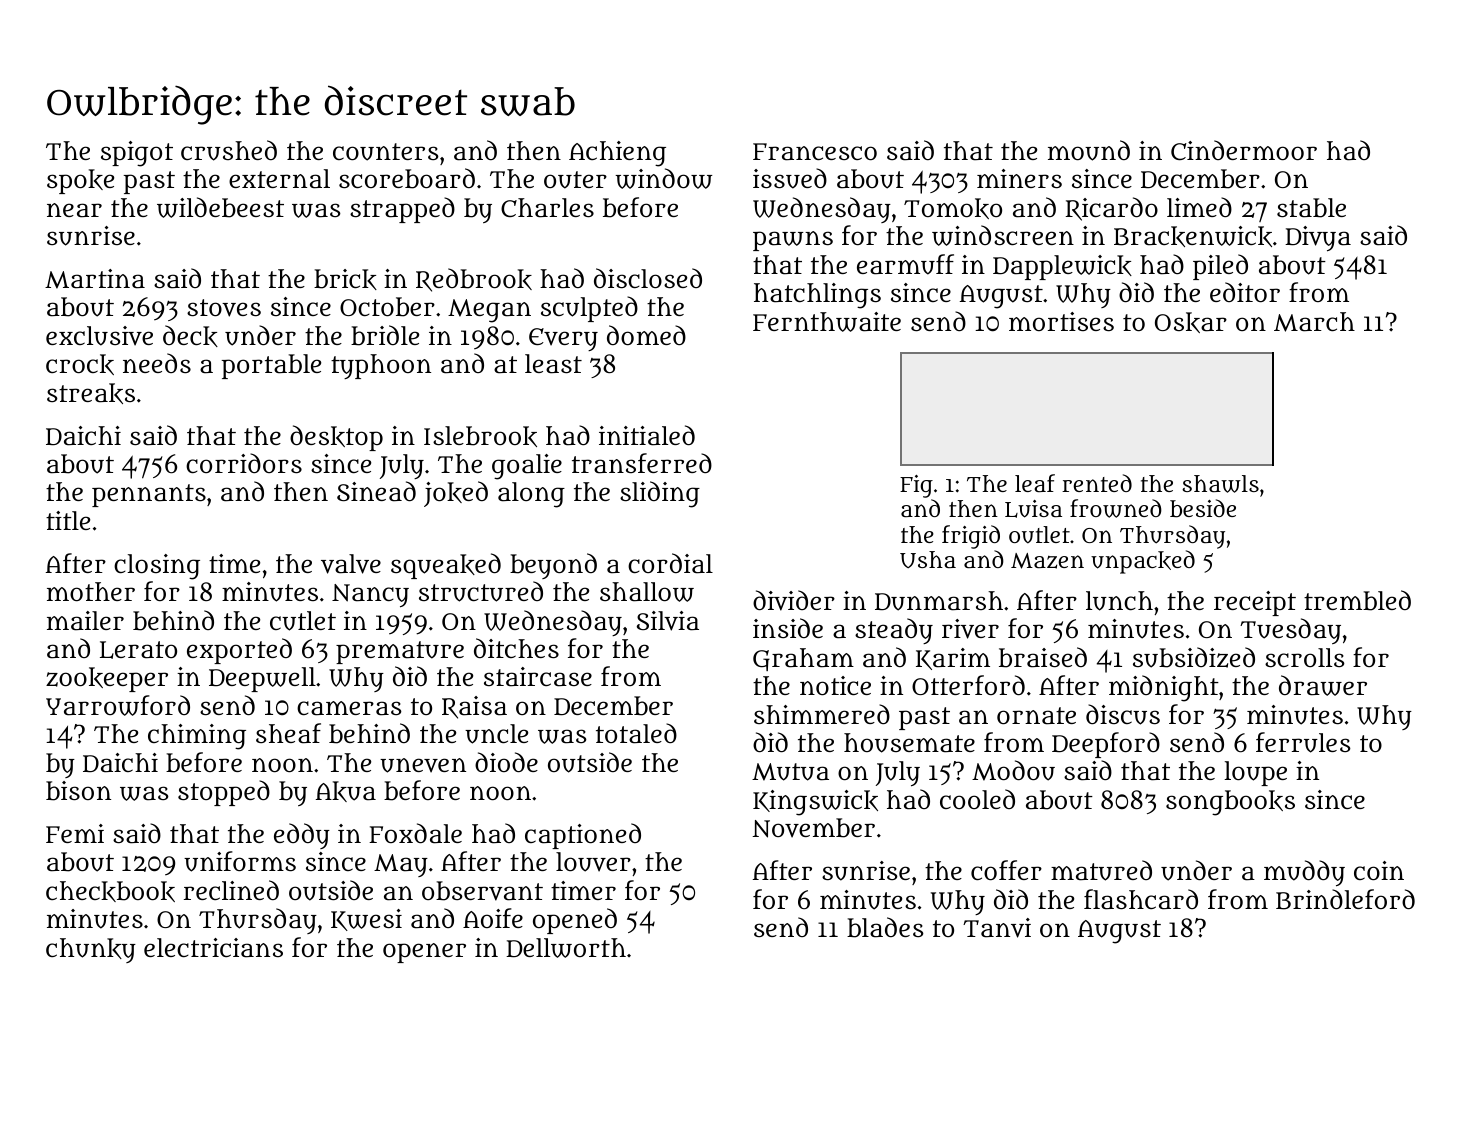  Describe the element at coordinates (95, 279) in the screenshot. I see `Martina` at that location.
